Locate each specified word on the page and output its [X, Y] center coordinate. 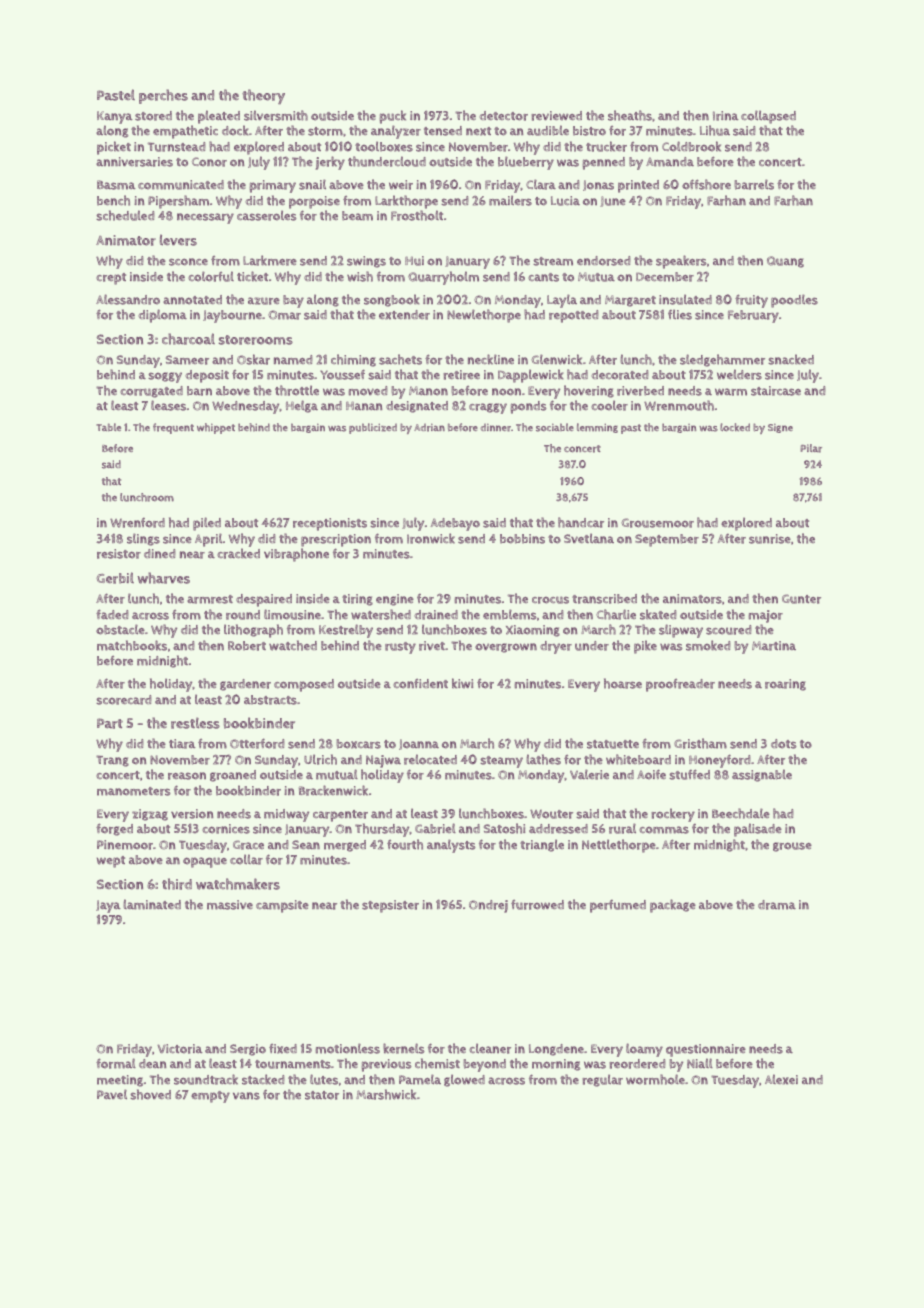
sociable [555, 427]
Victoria [180, 1049]
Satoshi [504, 828]
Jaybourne [232, 316]
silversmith [276, 115]
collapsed [768, 117]
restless [195, 723]
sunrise [770, 539]
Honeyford [720, 761]
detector [503, 116]
